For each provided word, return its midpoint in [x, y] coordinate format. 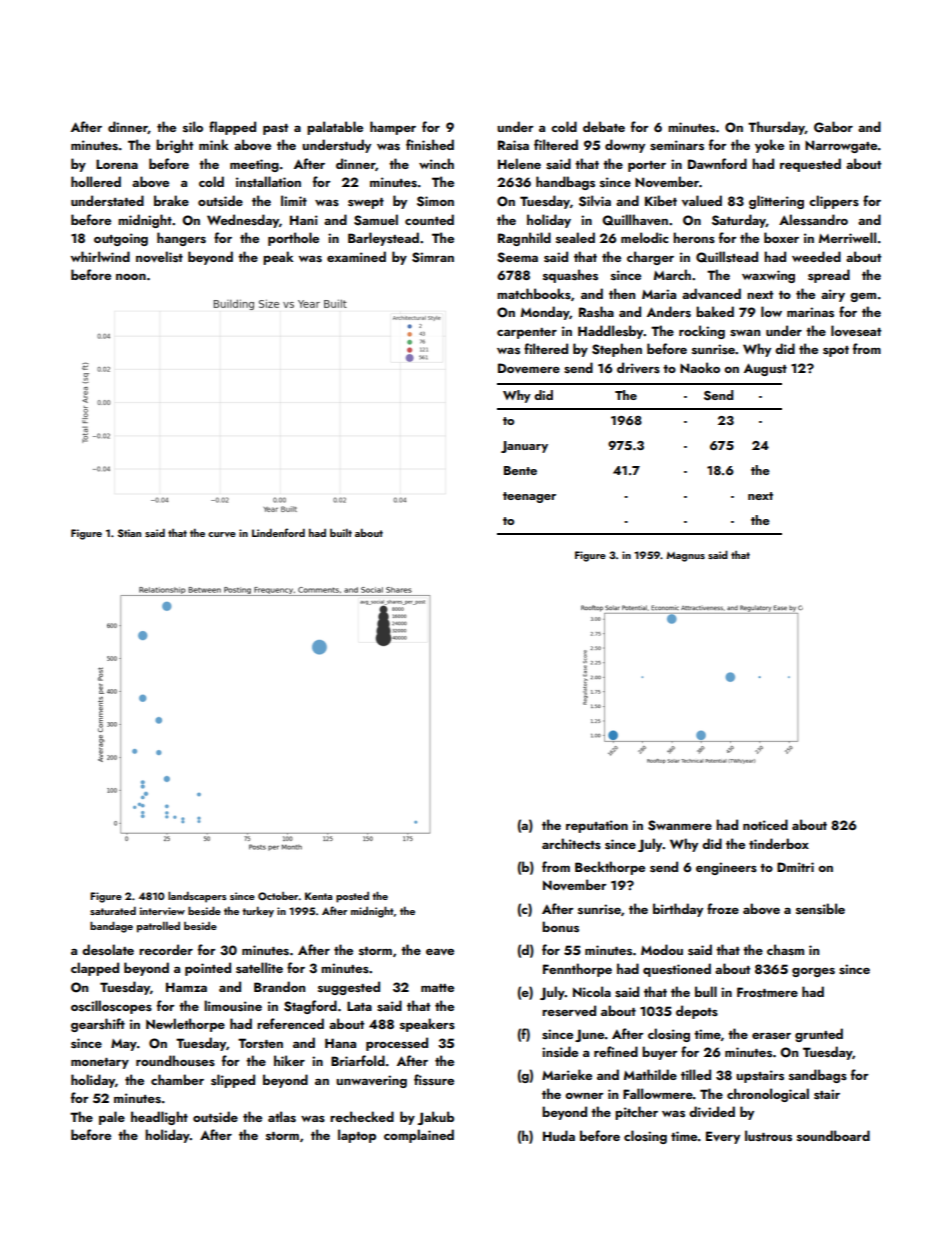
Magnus [685, 557]
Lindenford [278, 532]
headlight [159, 1118]
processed [397, 1044]
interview [162, 911]
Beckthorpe [610, 868]
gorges [813, 972]
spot [836, 351]
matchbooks [534, 293]
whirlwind [100, 256]
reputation [597, 826]
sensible [820, 908]
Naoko [700, 367]
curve [222, 534]
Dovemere [529, 368]
